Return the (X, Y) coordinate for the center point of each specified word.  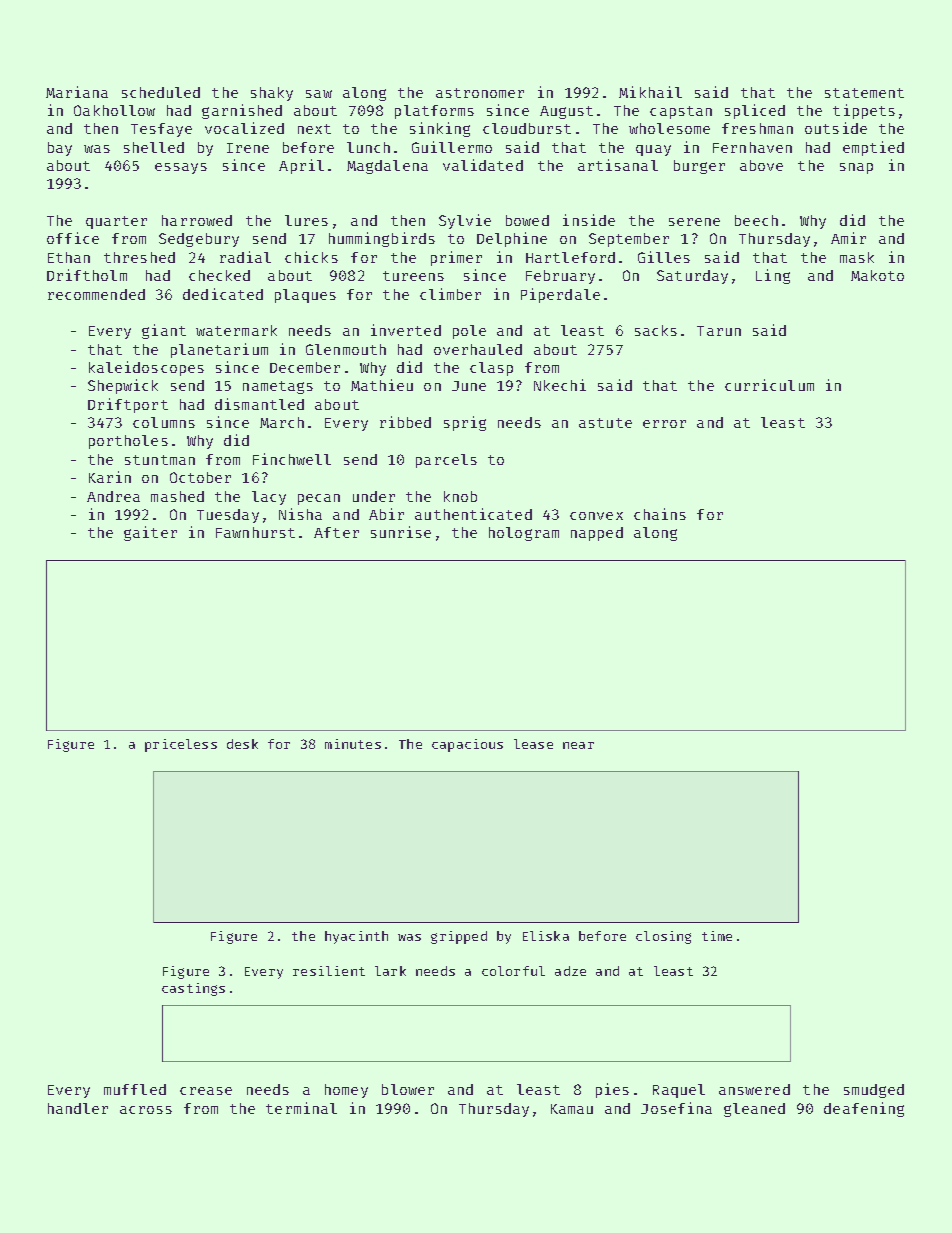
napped (597, 534)
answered (754, 1089)
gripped (459, 937)
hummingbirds (382, 239)
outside (836, 128)
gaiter (150, 533)
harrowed (197, 220)
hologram (524, 534)
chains (660, 514)
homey (346, 1091)
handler (78, 1108)
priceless (181, 745)
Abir (386, 514)
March (282, 422)
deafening (864, 1109)
